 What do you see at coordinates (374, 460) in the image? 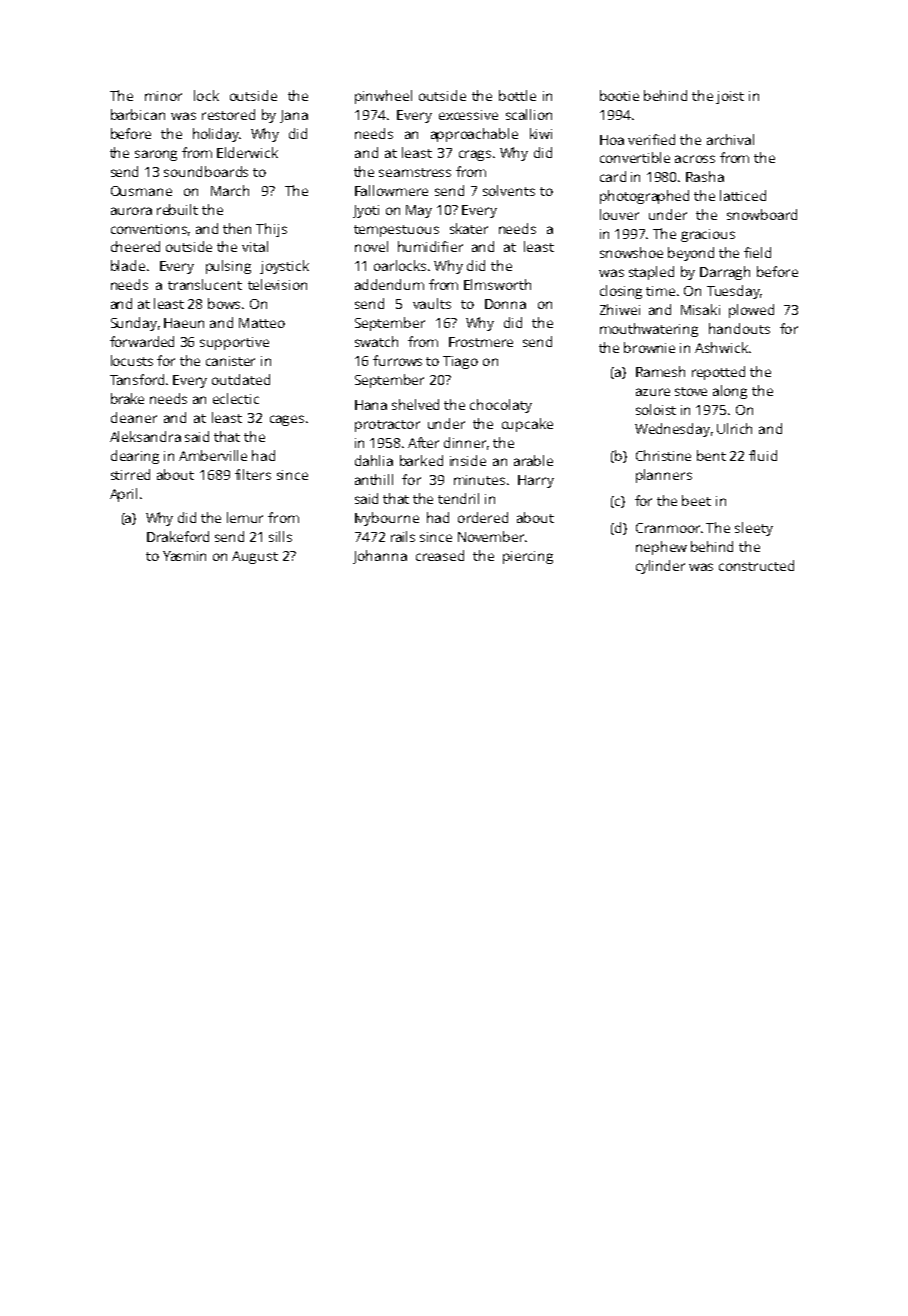
I see `dahlia` at bounding box center [374, 460].
